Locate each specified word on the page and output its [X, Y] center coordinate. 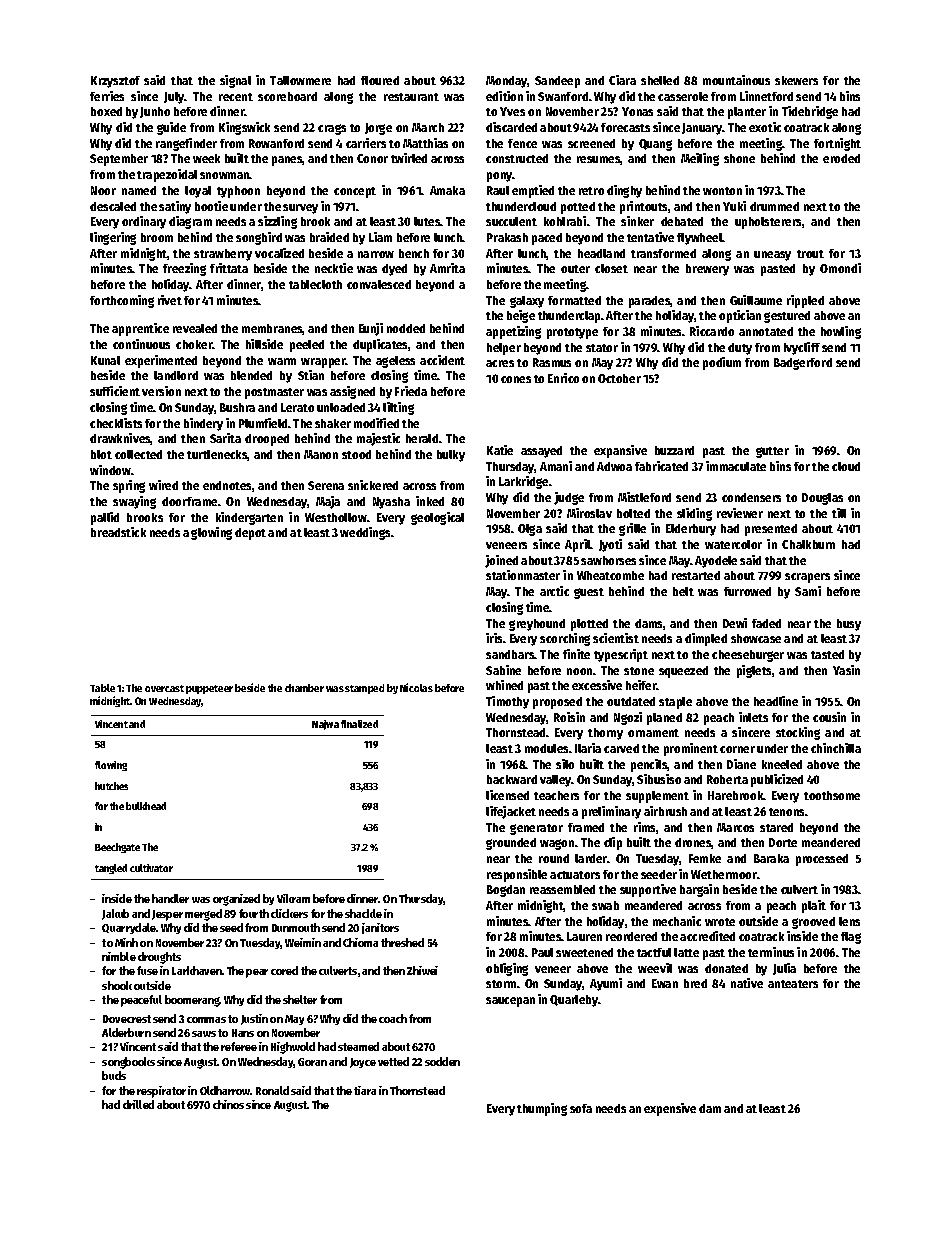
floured [380, 80]
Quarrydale [129, 928]
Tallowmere [300, 80]
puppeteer [209, 689]
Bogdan [506, 891]
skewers [796, 80]
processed [822, 860]
